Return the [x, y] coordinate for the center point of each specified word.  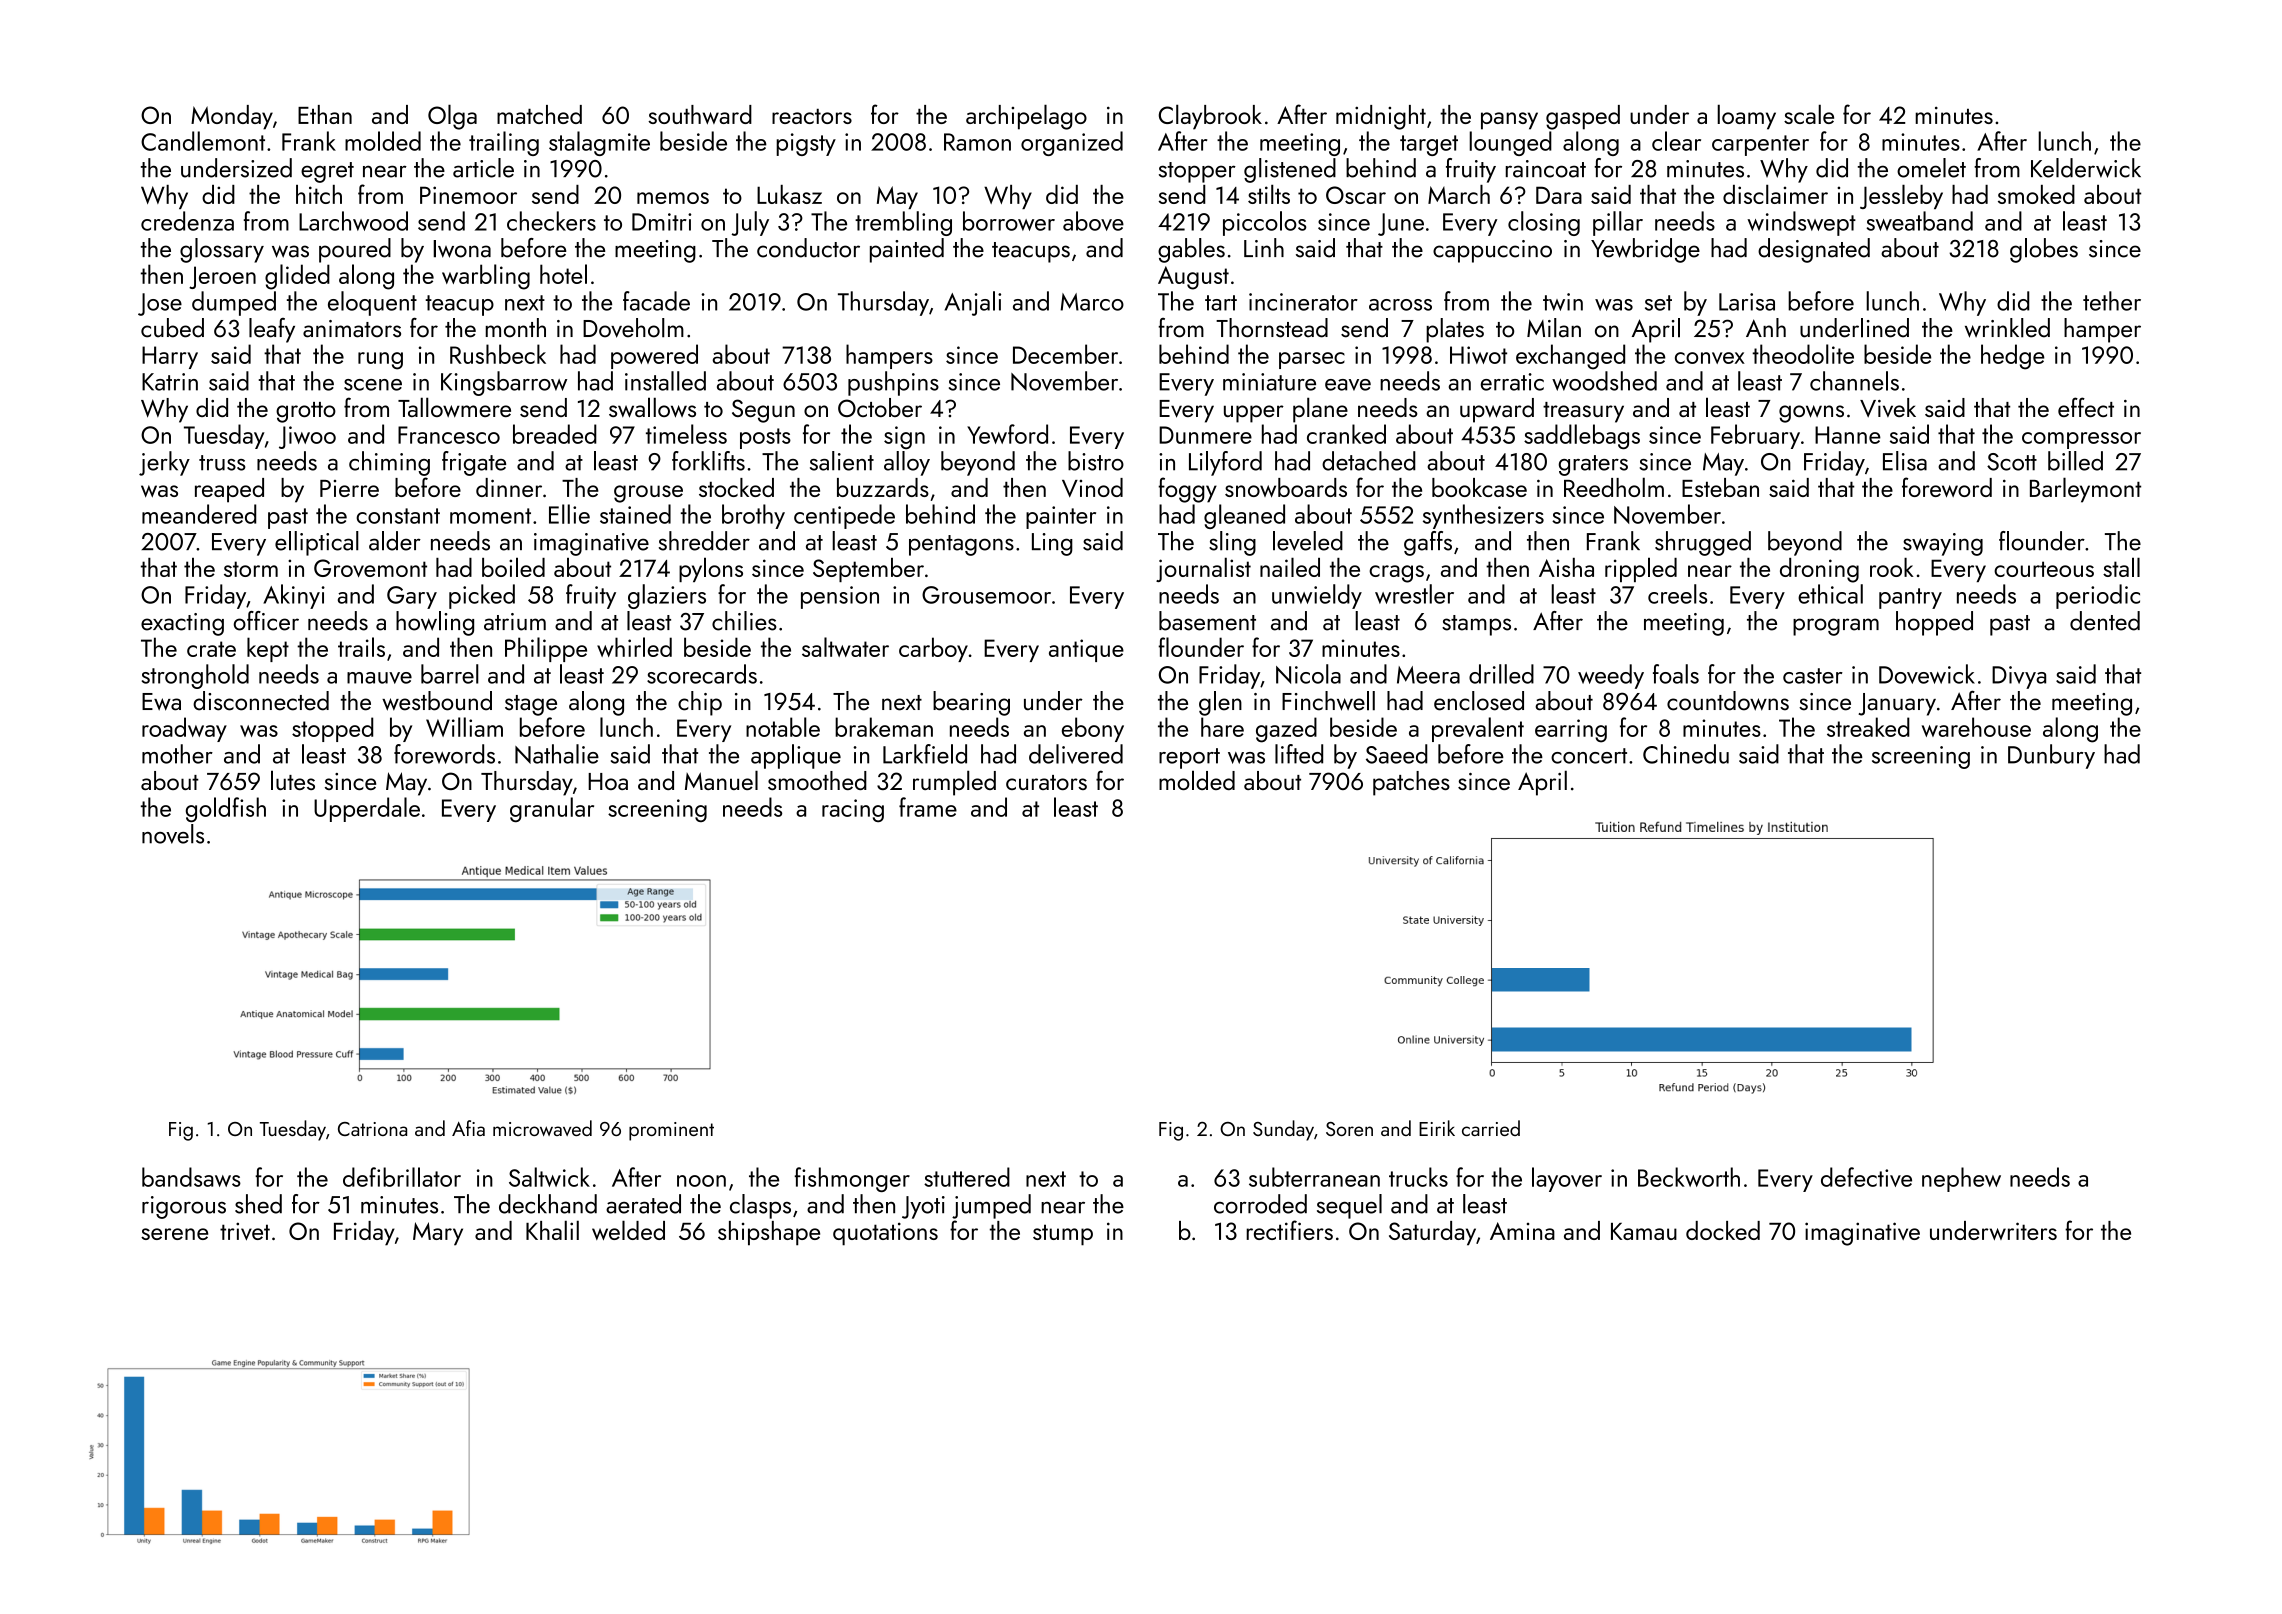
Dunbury [2051, 756]
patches [1411, 783]
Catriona [372, 1129]
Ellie [569, 514]
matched [539, 114]
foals [1676, 674]
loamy [1746, 117]
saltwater [845, 647]
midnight [1381, 117]
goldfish [226, 809]
